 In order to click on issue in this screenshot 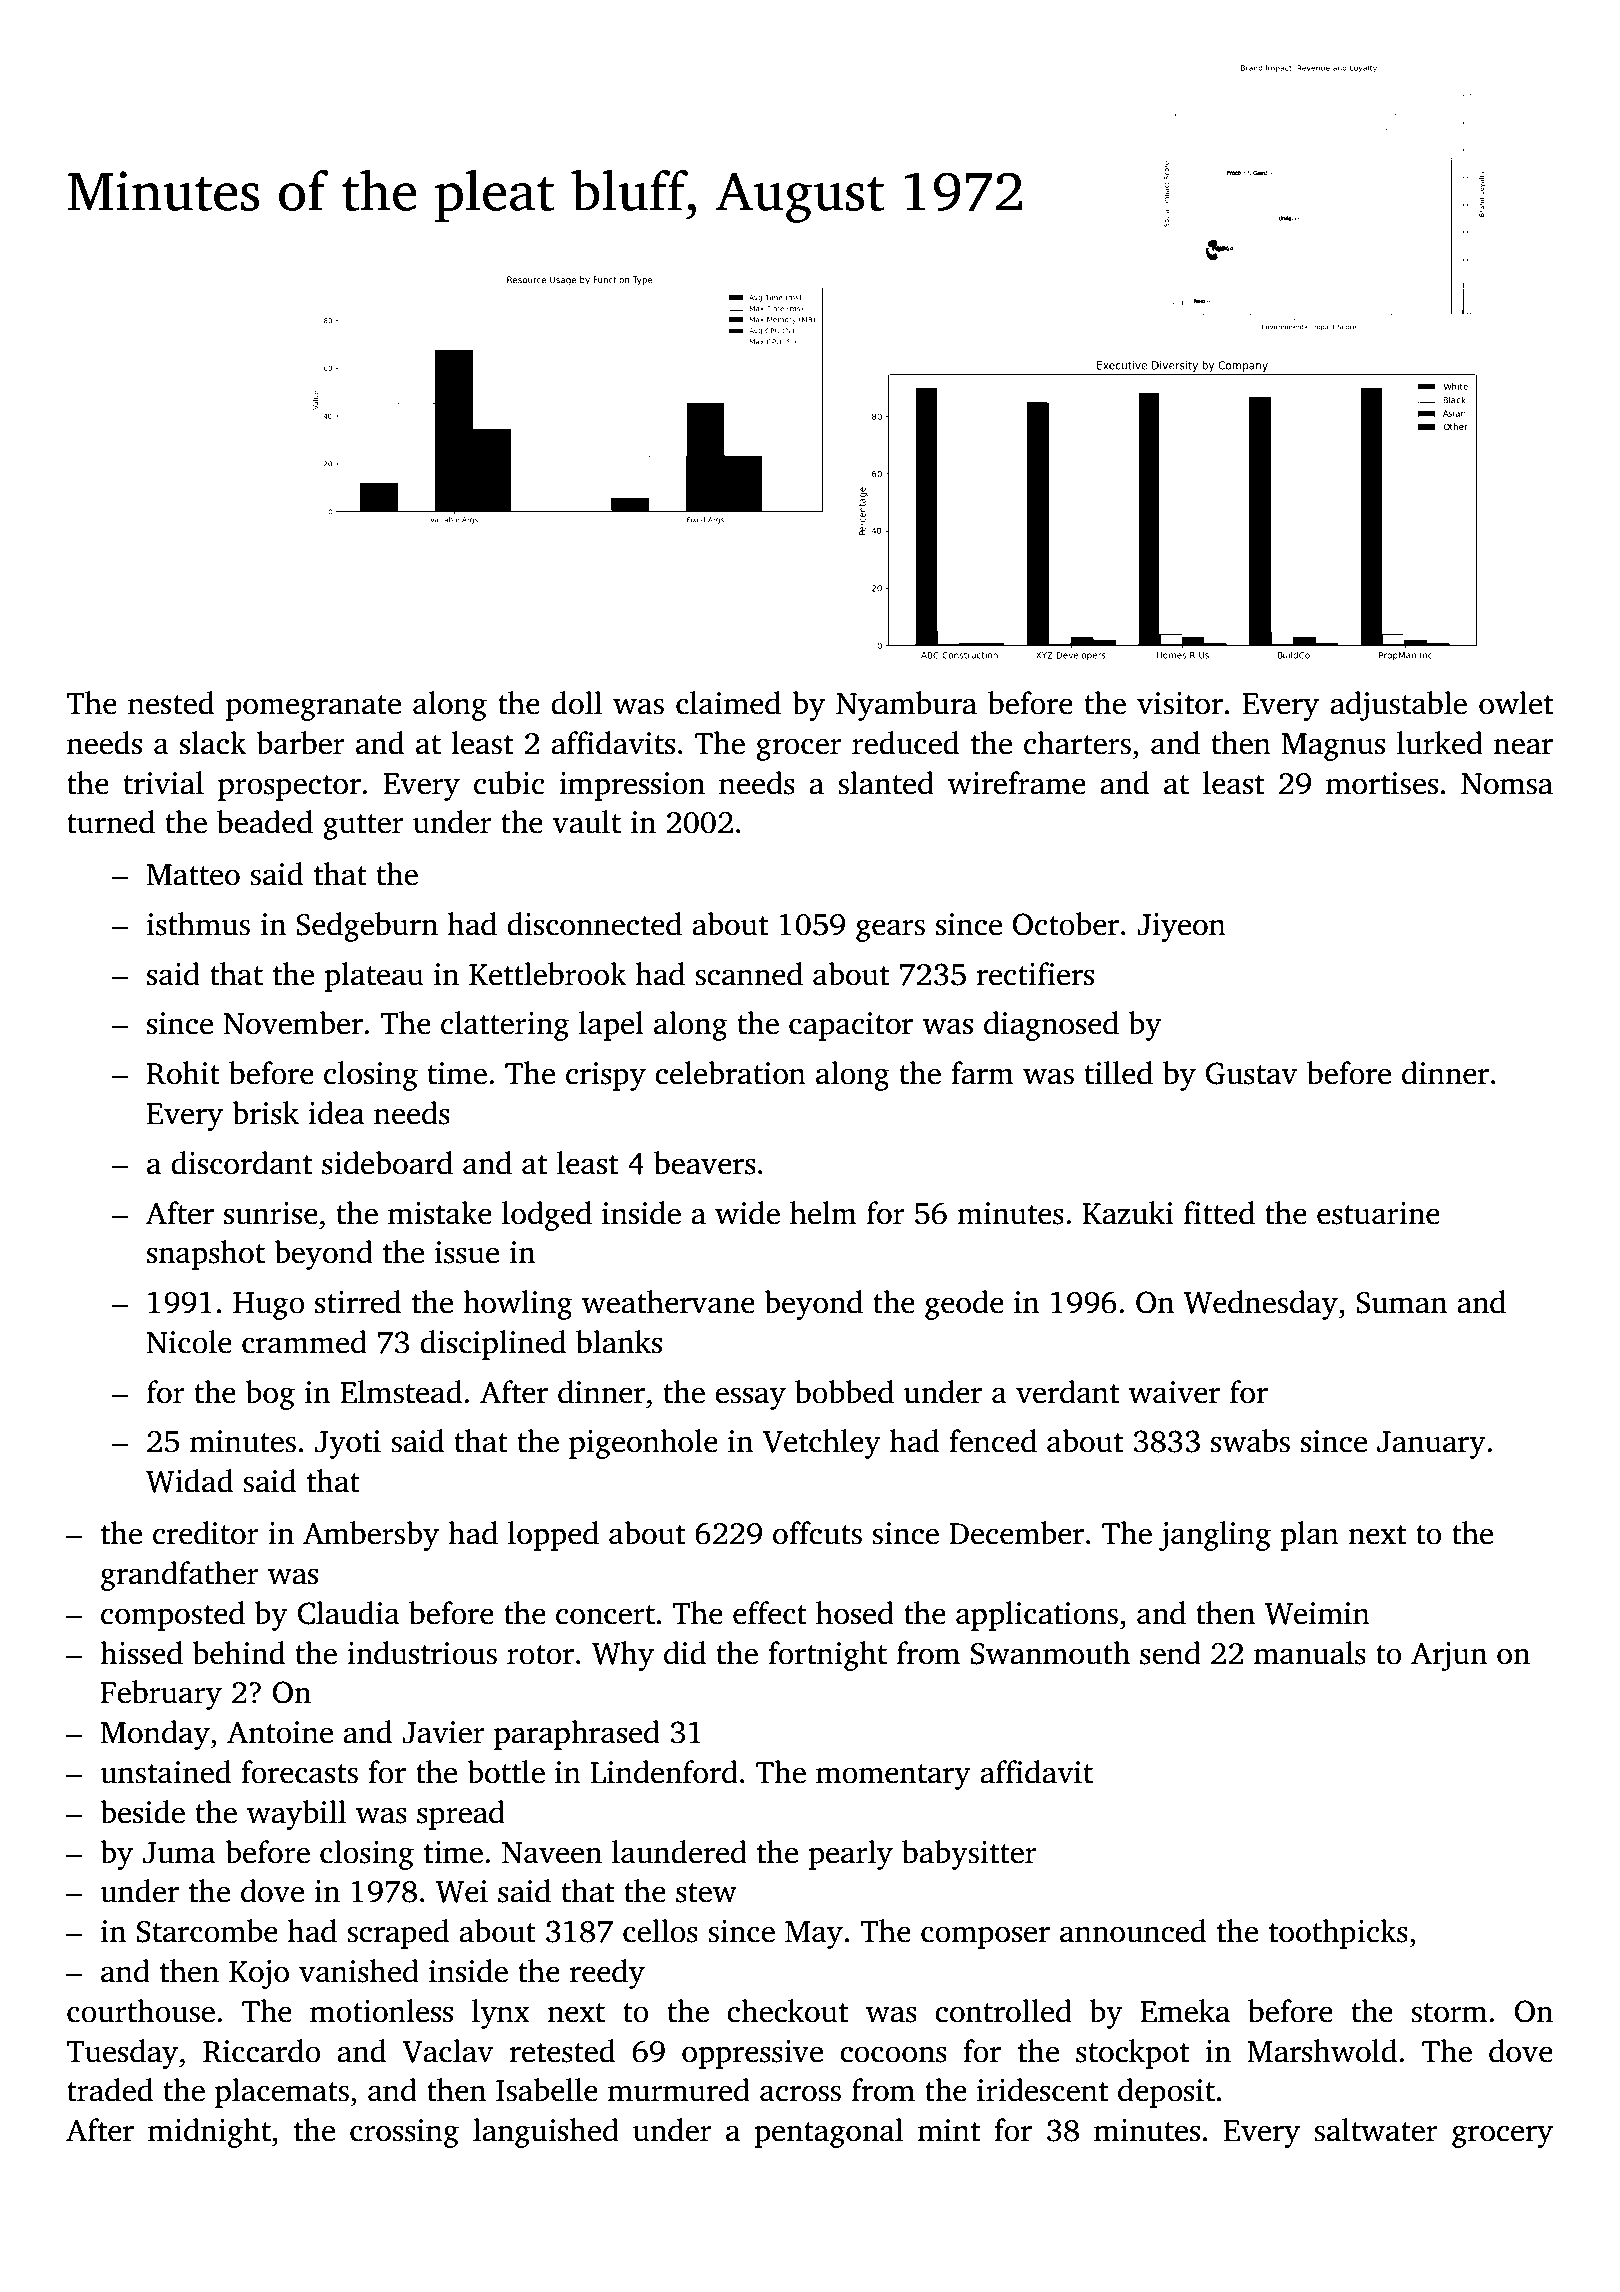, I will do `click(467, 1252)`.
